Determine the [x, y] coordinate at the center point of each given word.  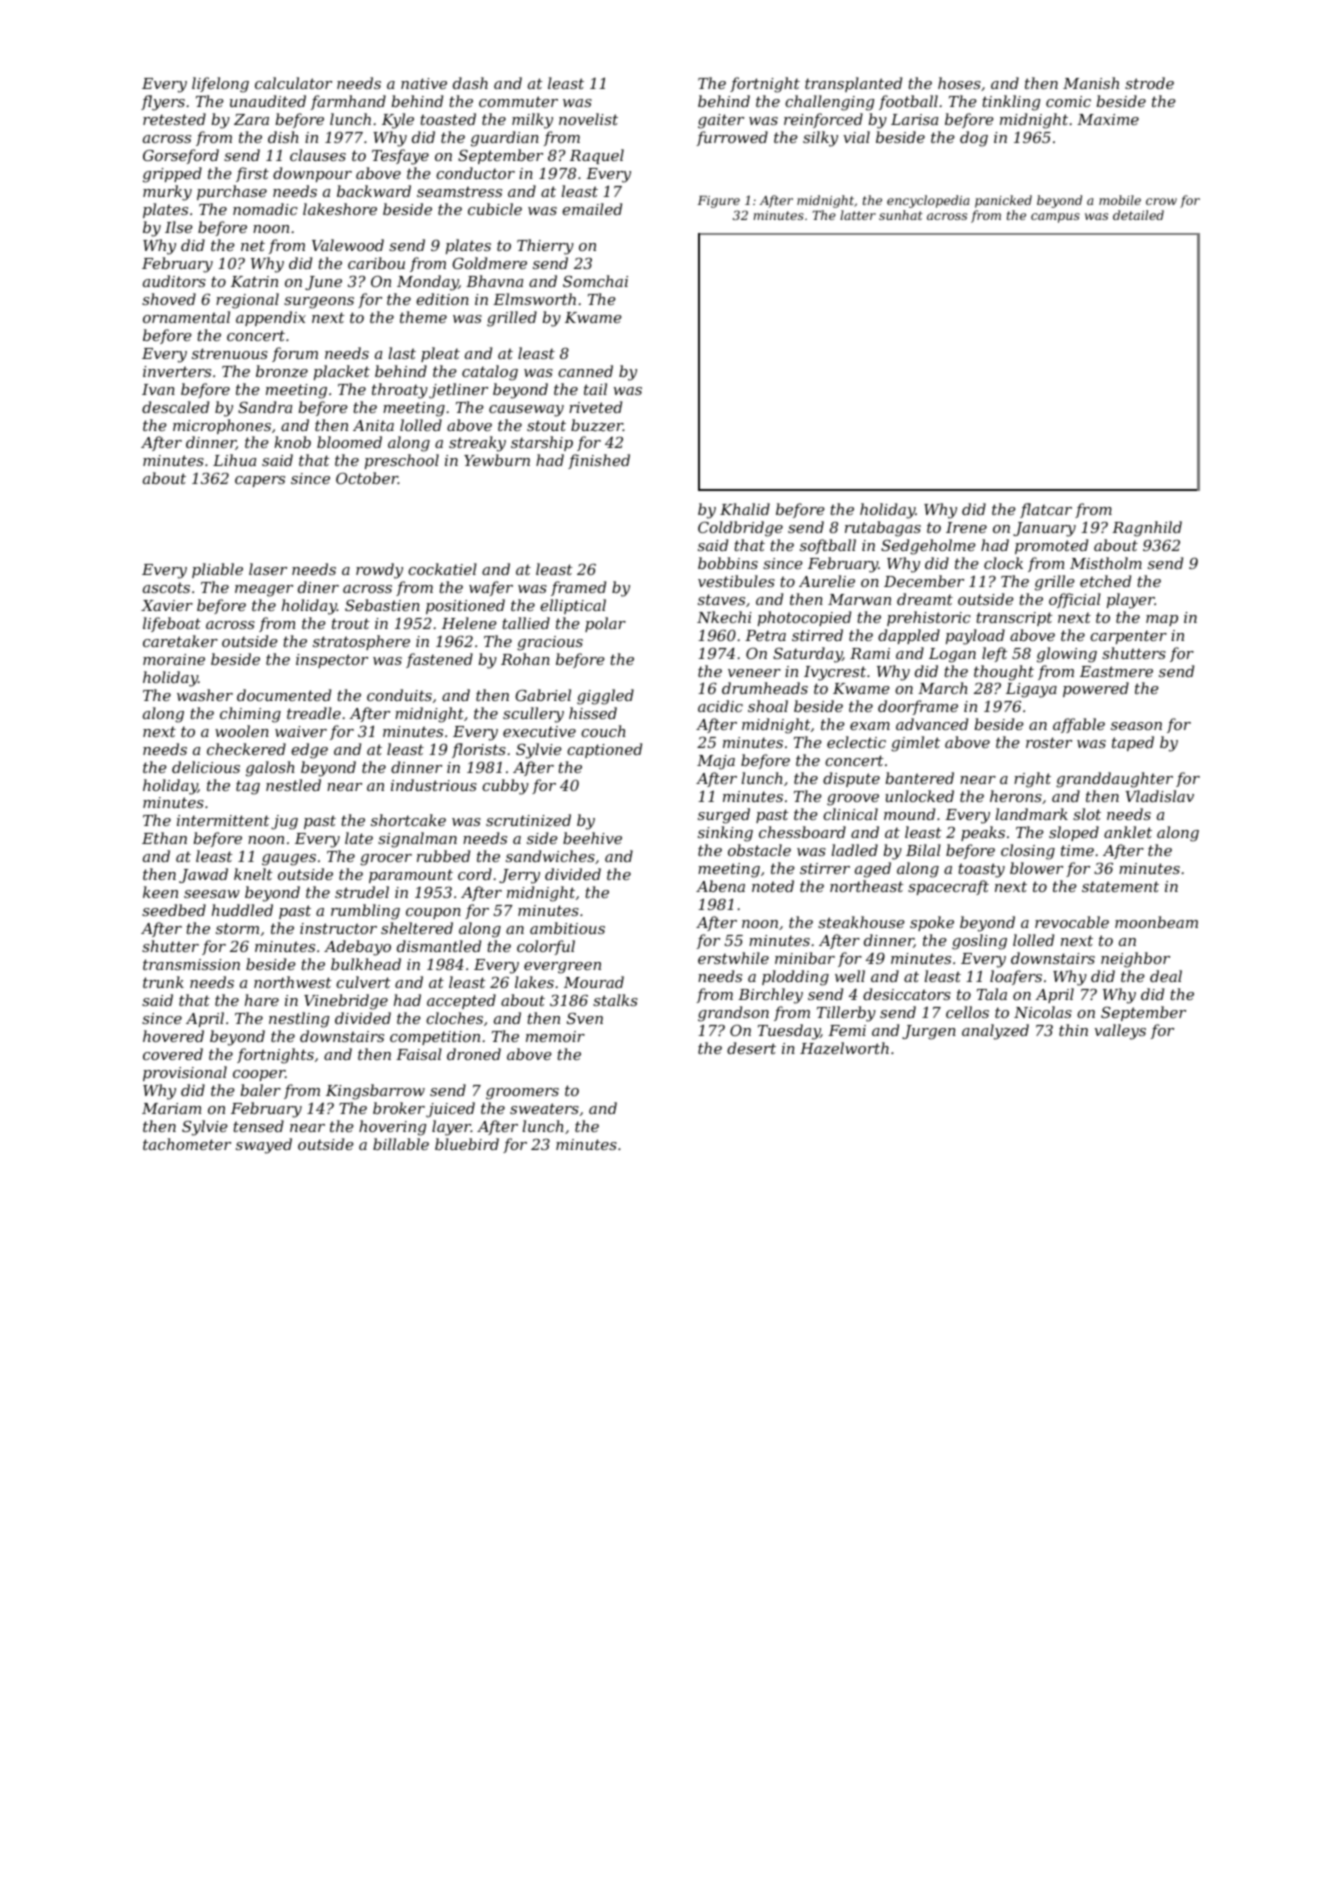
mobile [1120, 200]
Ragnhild [1147, 529]
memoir [555, 1036]
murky [167, 193]
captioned [604, 750]
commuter [518, 101]
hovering [392, 1128]
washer [205, 695]
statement [1120, 886]
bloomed [349, 442]
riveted [595, 407]
